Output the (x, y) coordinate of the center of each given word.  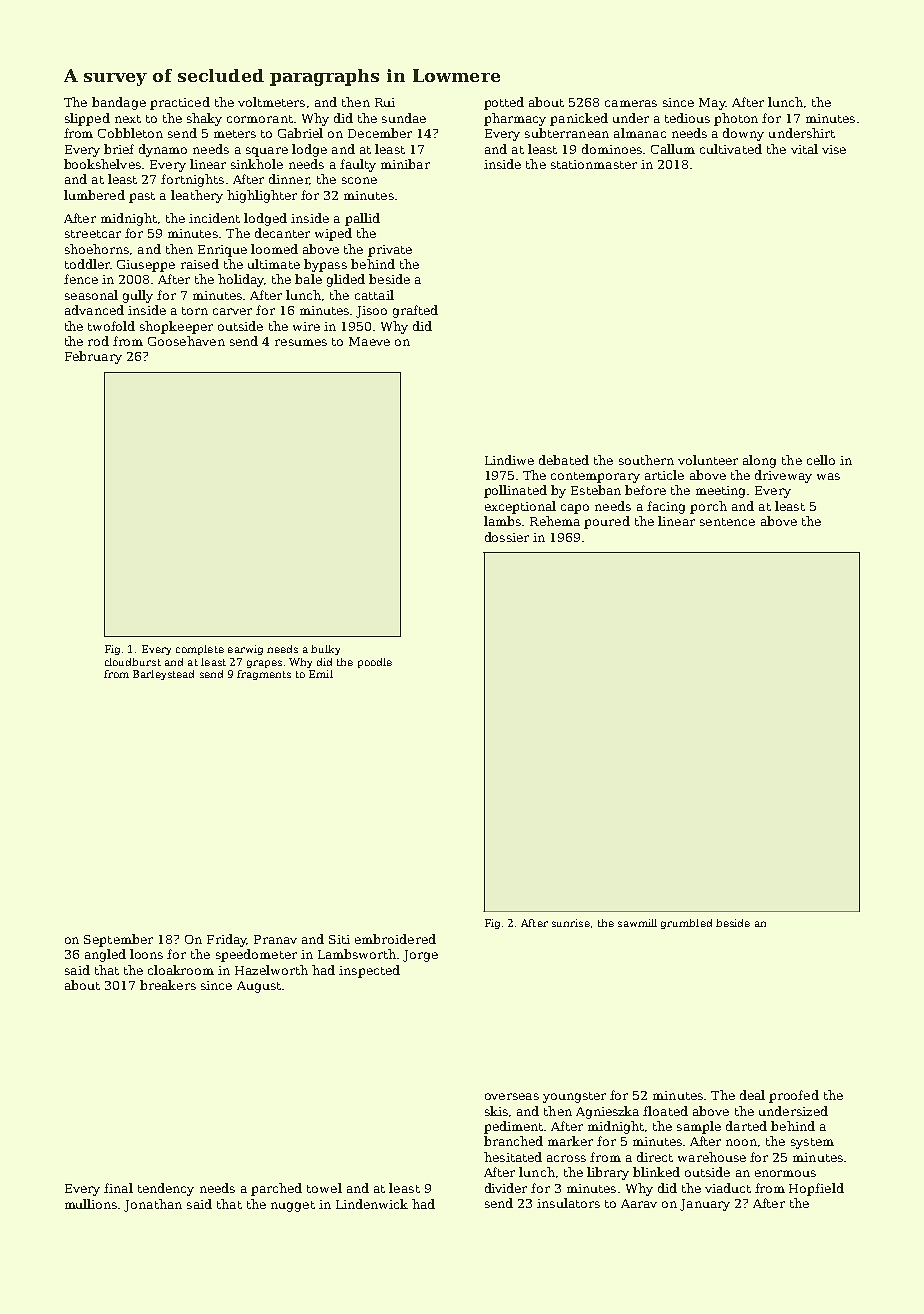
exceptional (520, 507)
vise (834, 149)
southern (646, 460)
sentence (727, 522)
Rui (385, 102)
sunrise (571, 923)
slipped (87, 119)
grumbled (686, 924)
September (118, 940)
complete (200, 650)
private (390, 251)
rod (98, 341)
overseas (512, 1096)
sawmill (637, 923)
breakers (168, 985)
